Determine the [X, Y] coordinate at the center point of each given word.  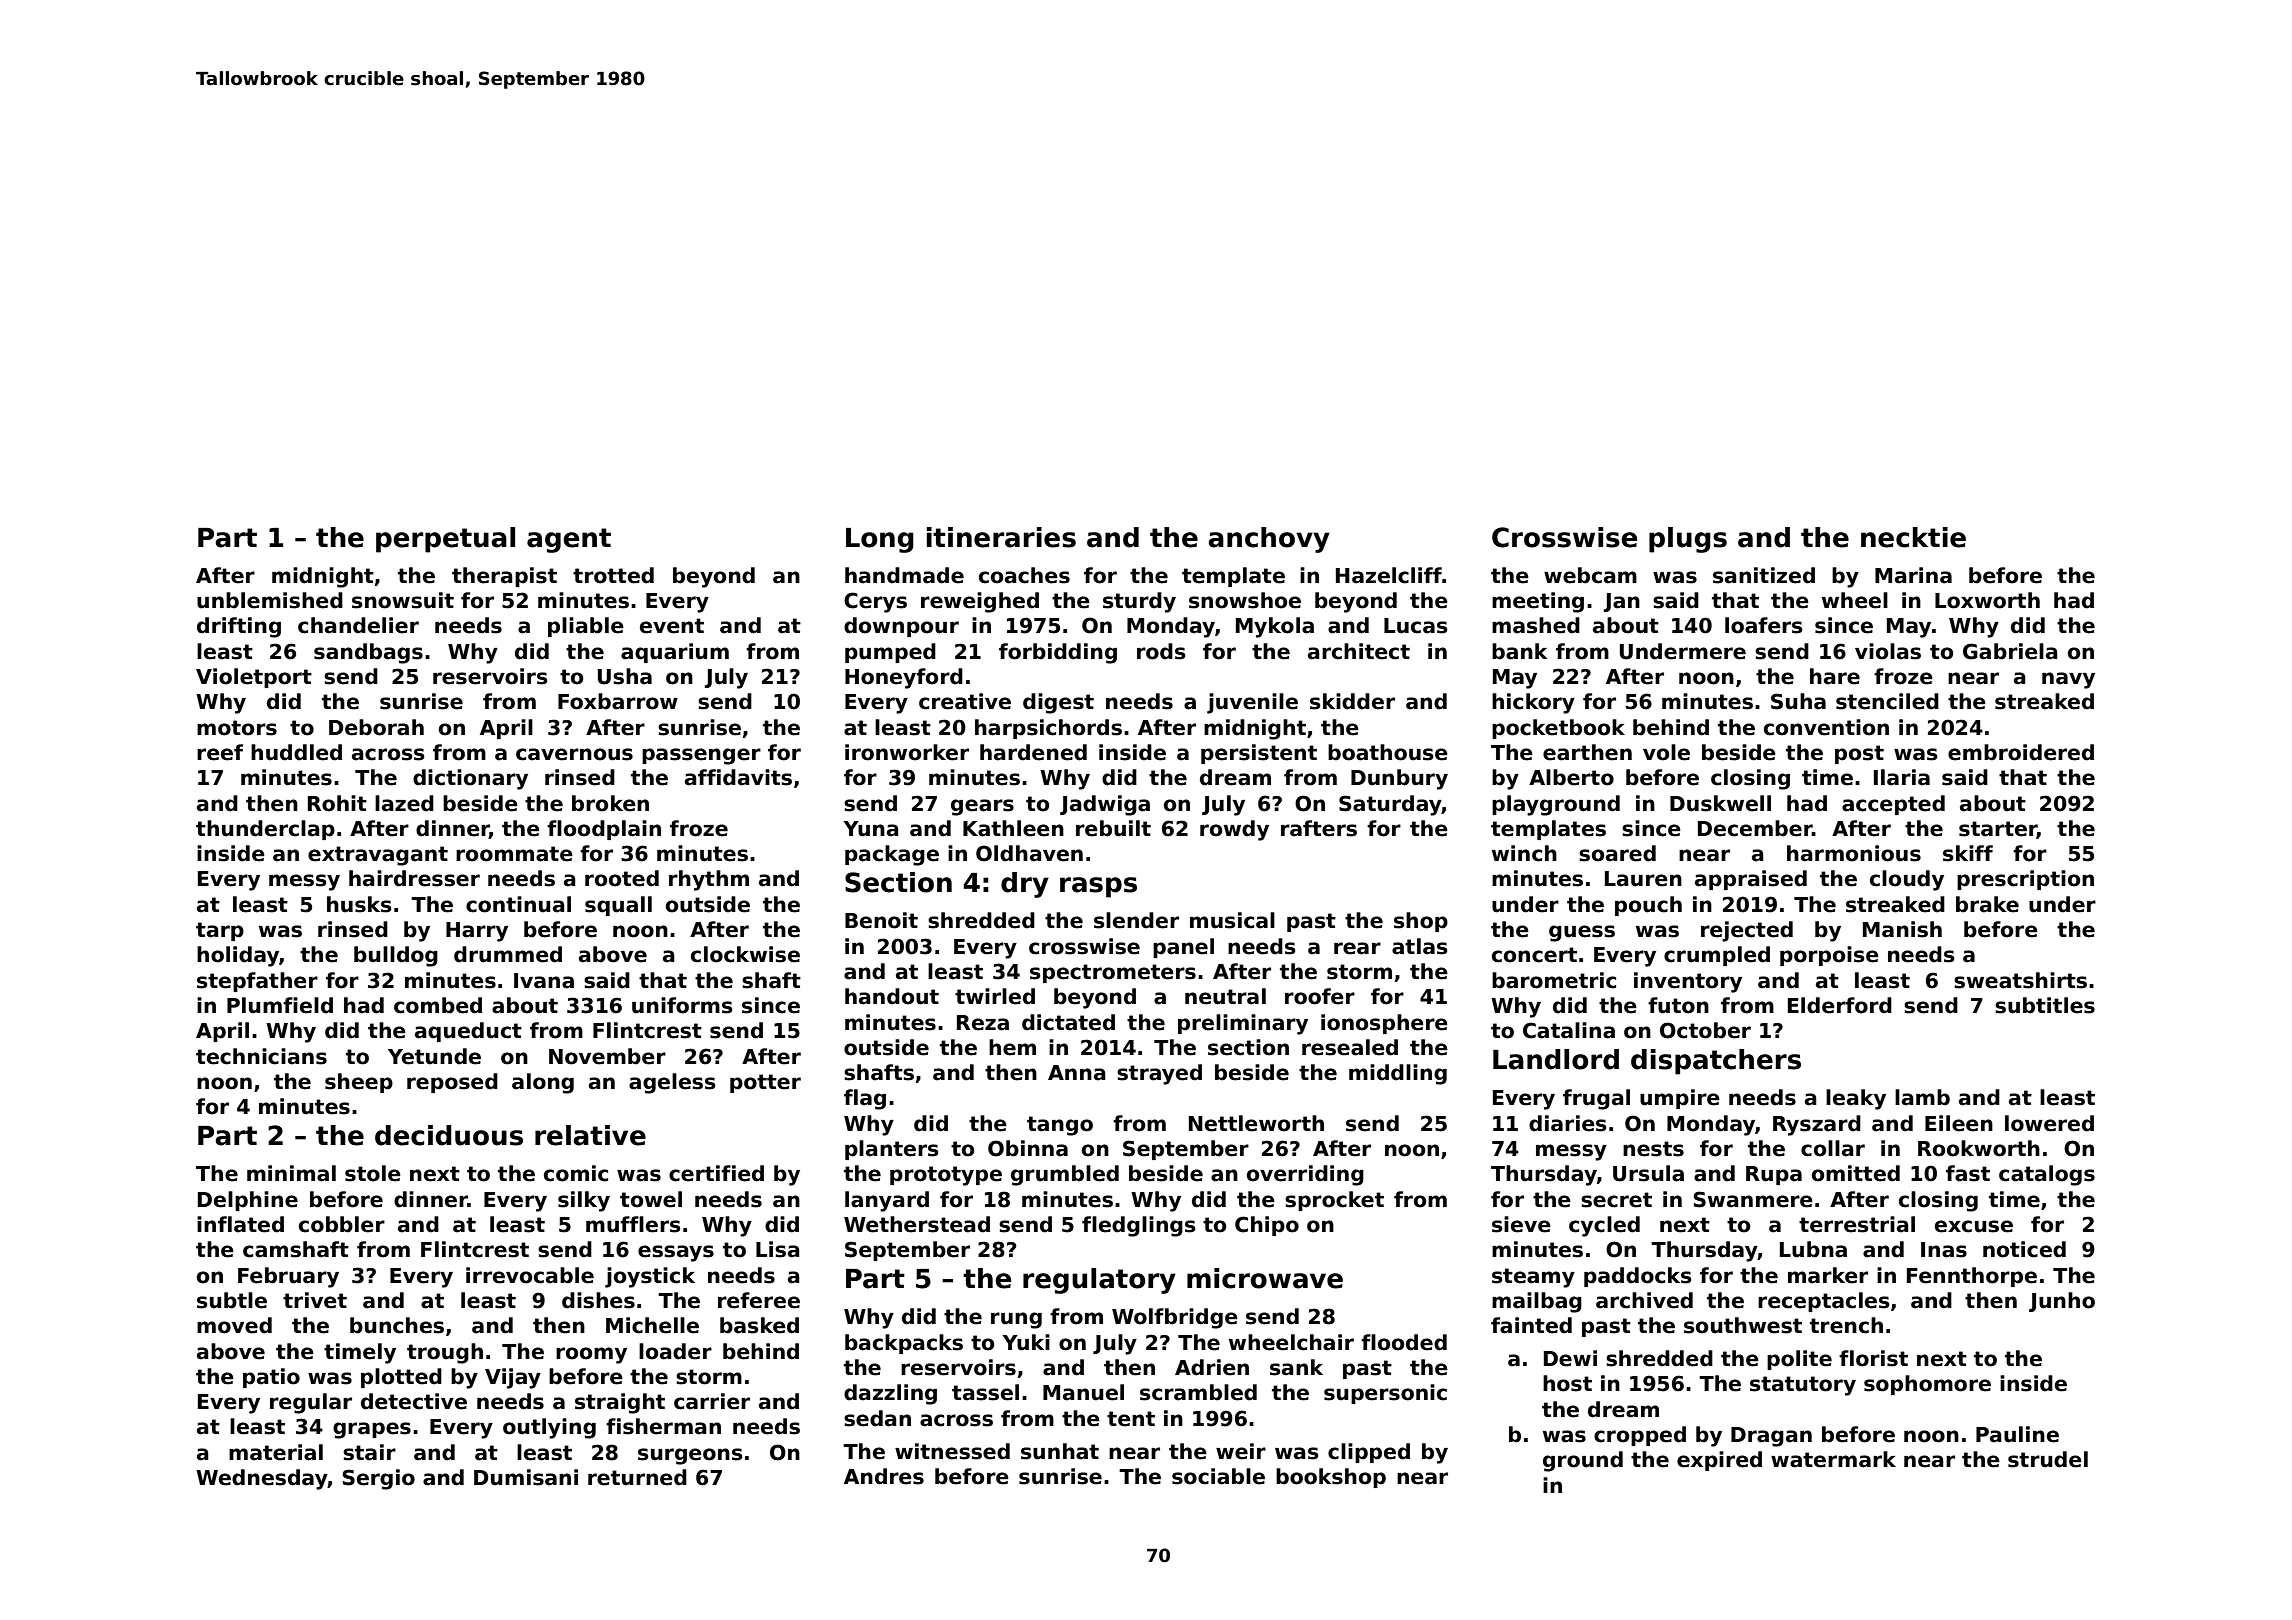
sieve [1521, 1224]
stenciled [1887, 701]
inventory [1688, 982]
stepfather [257, 982]
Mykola [1275, 627]
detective [414, 1401]
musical [1232, 920]
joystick [650, 1277]
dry [1025, 885]
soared [1617, 853]
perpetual [445, 540]
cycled [1604, 1226]
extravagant [378, 856]
